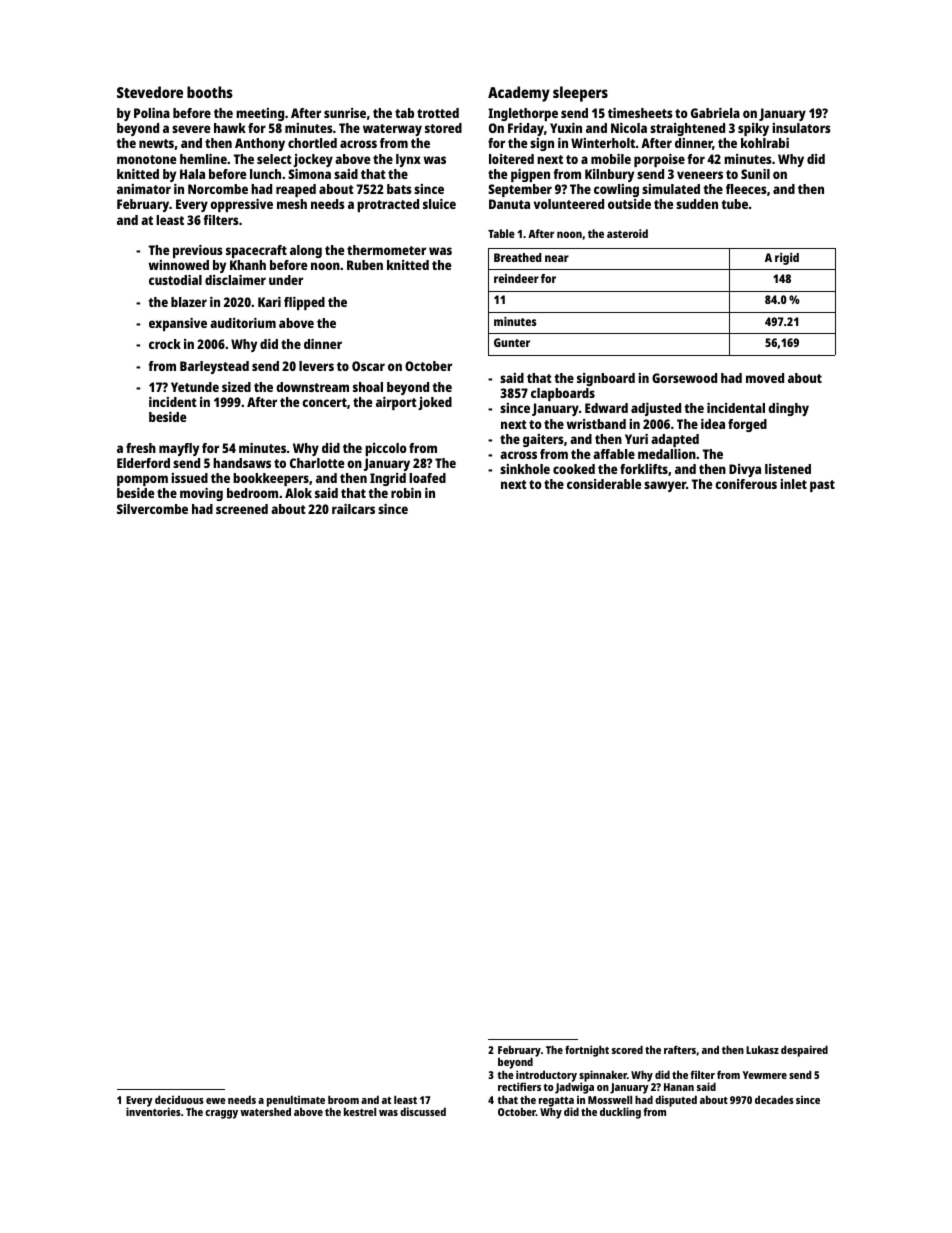 This image has height=1233, width=952. What do you see at coordinates (520, 190) in the image?
I see `September` at bounding box center [520, 190].
